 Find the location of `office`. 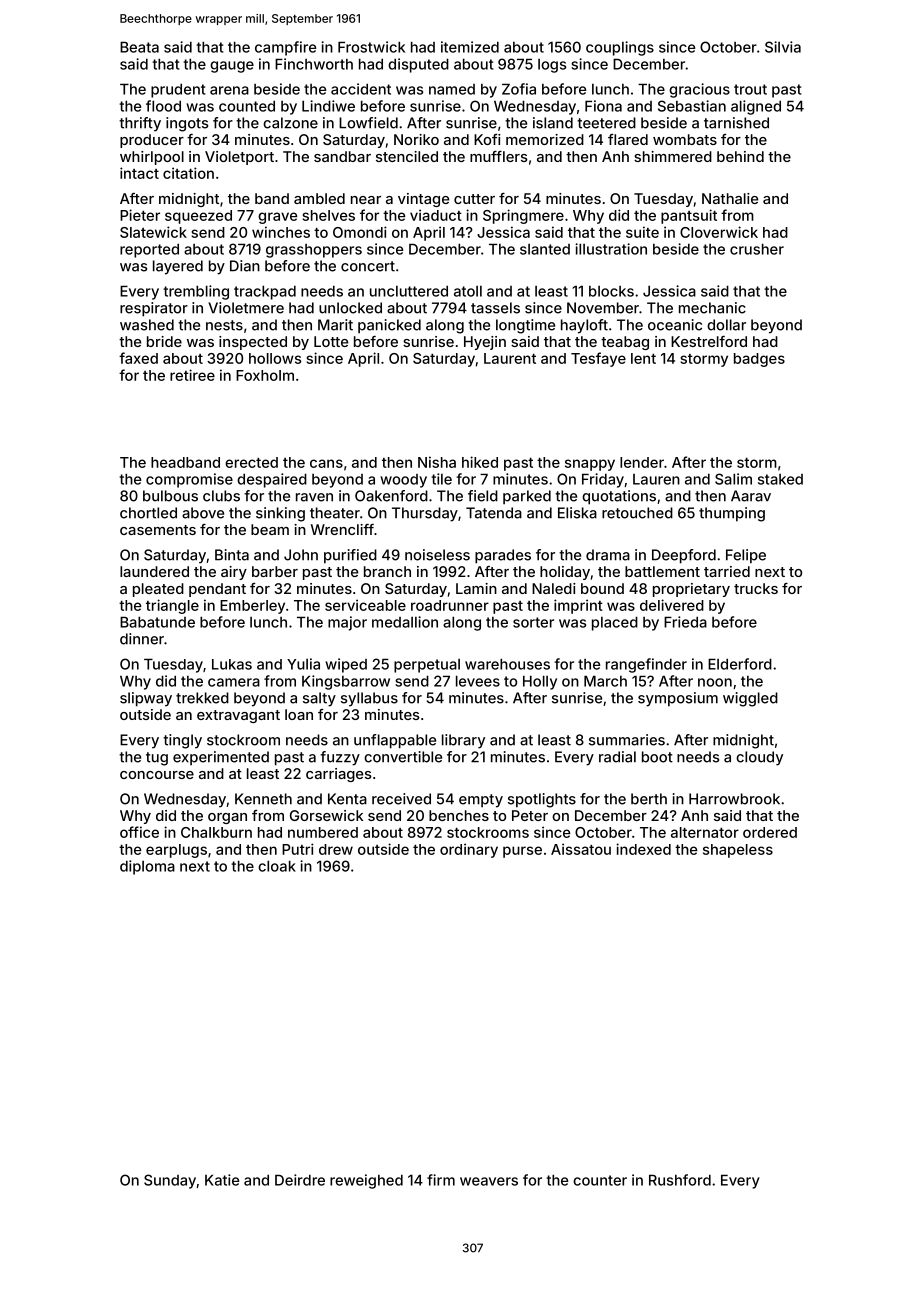

office is located at coordinates (139, 832).
